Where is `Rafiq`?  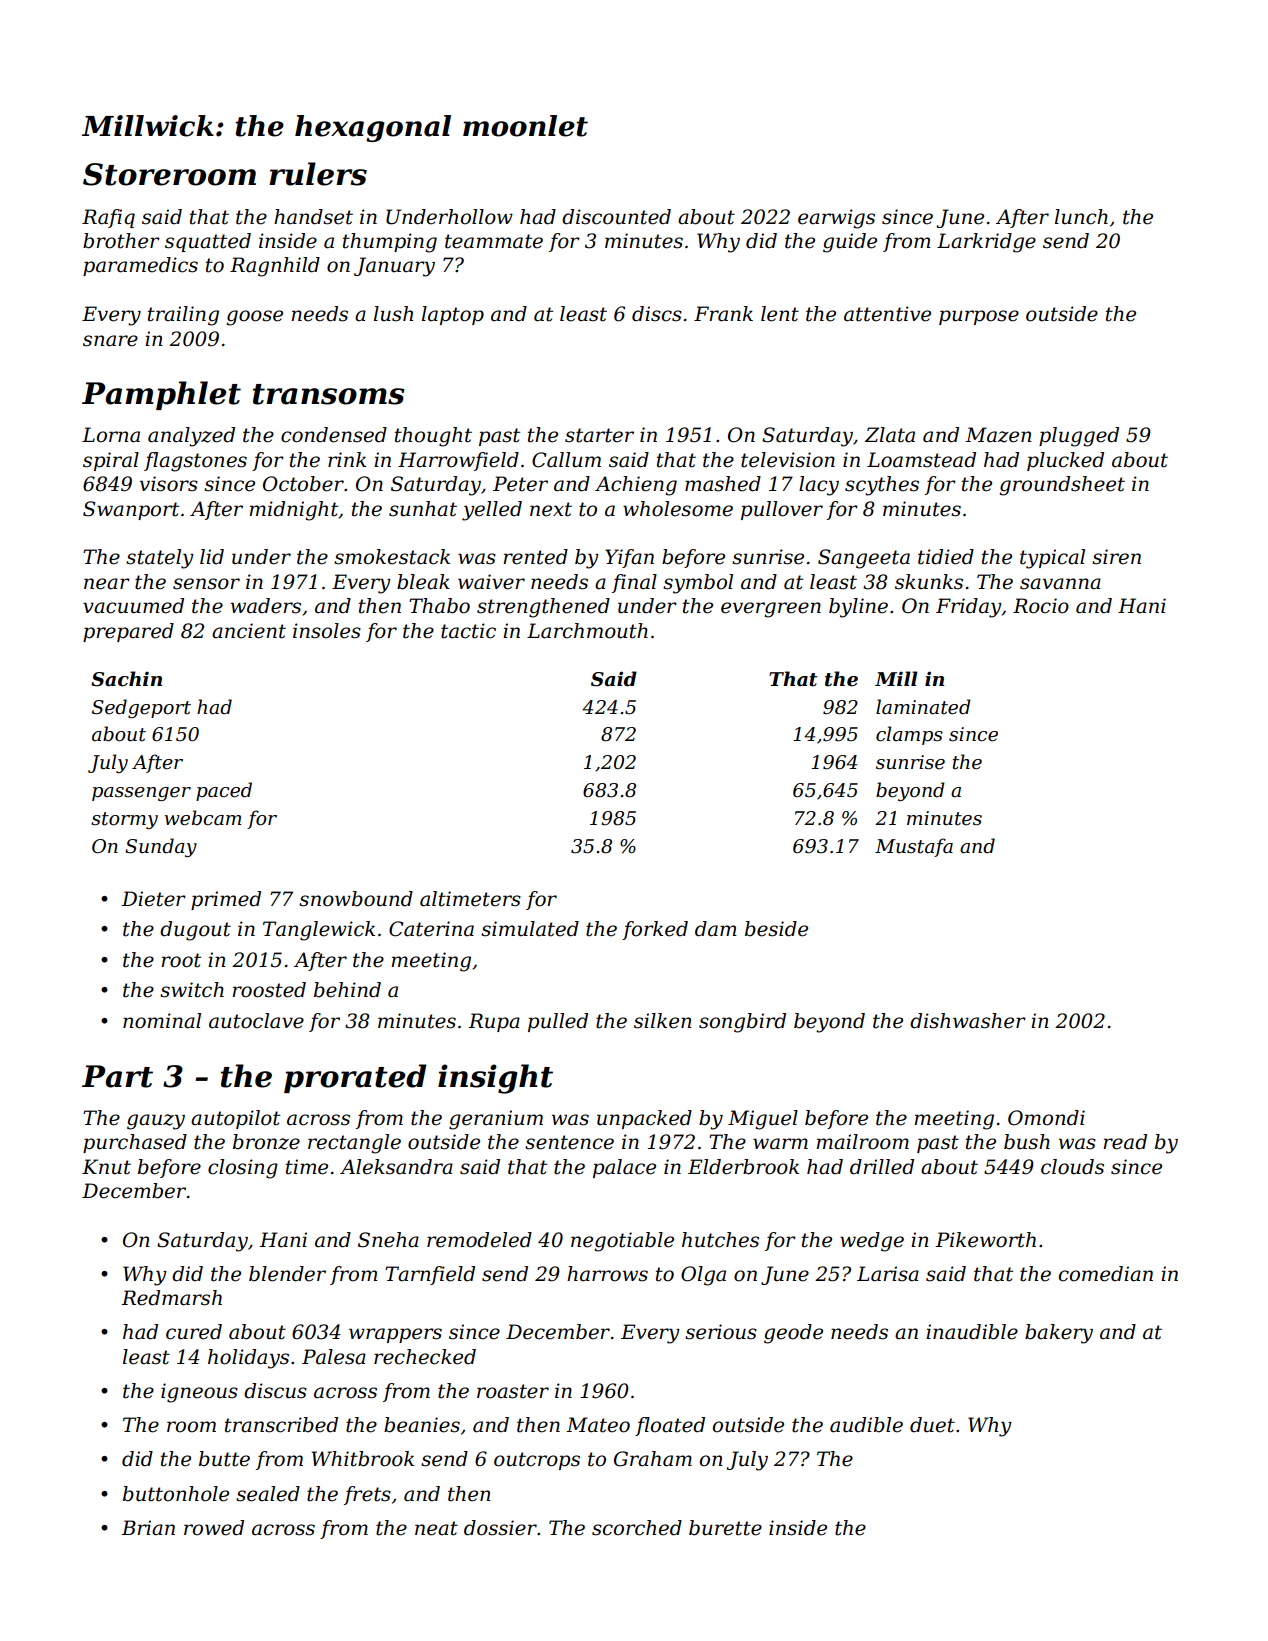
Rafiq is located at coordinates (108, 218).
